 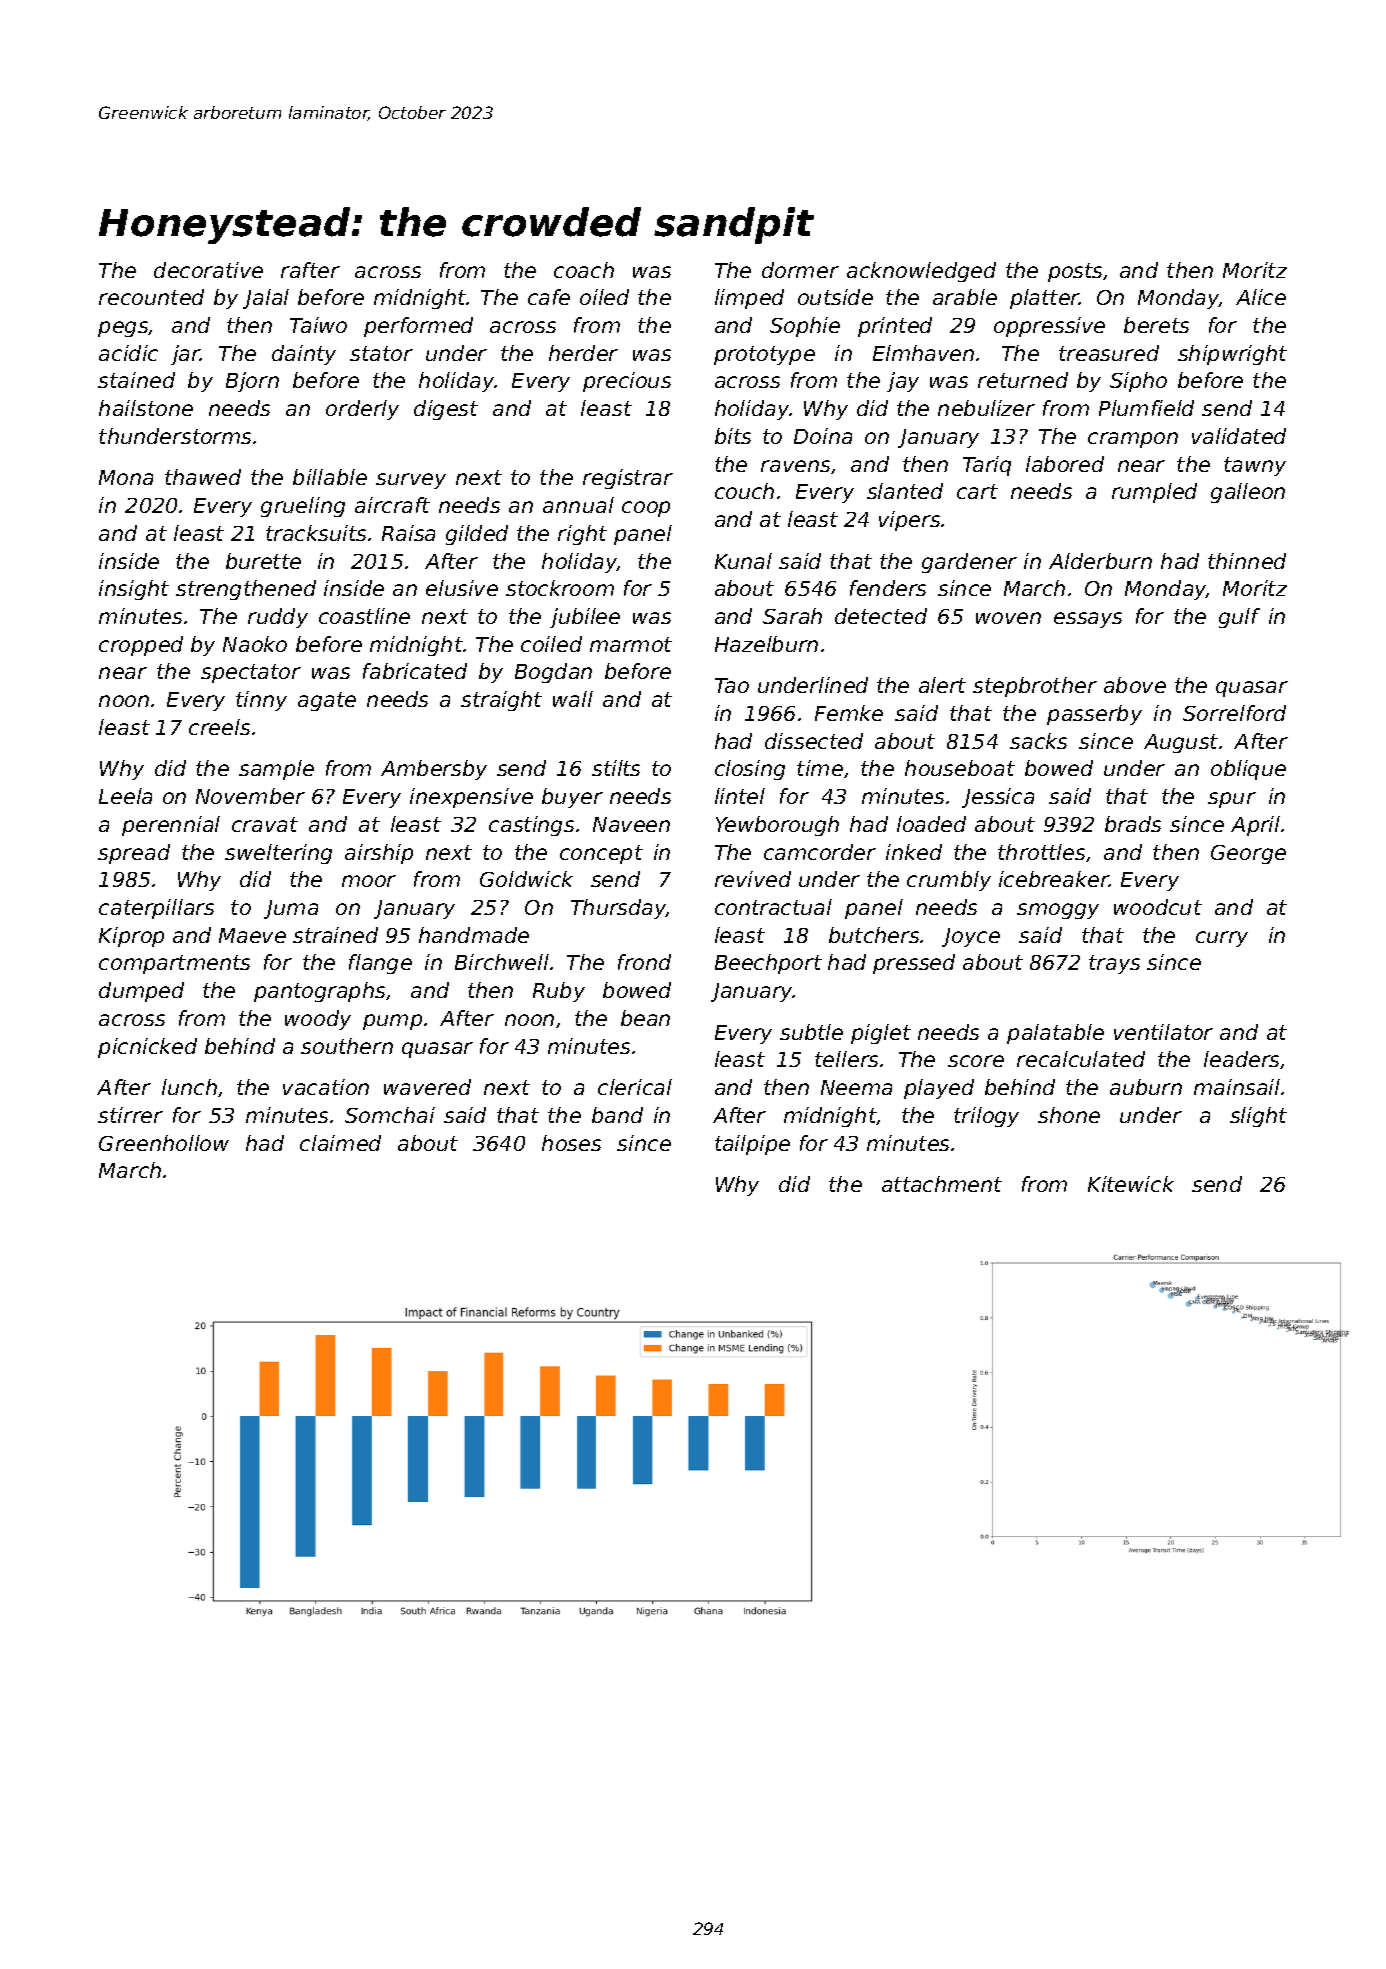 I want to click on moor, so click(x=369, y=881).
